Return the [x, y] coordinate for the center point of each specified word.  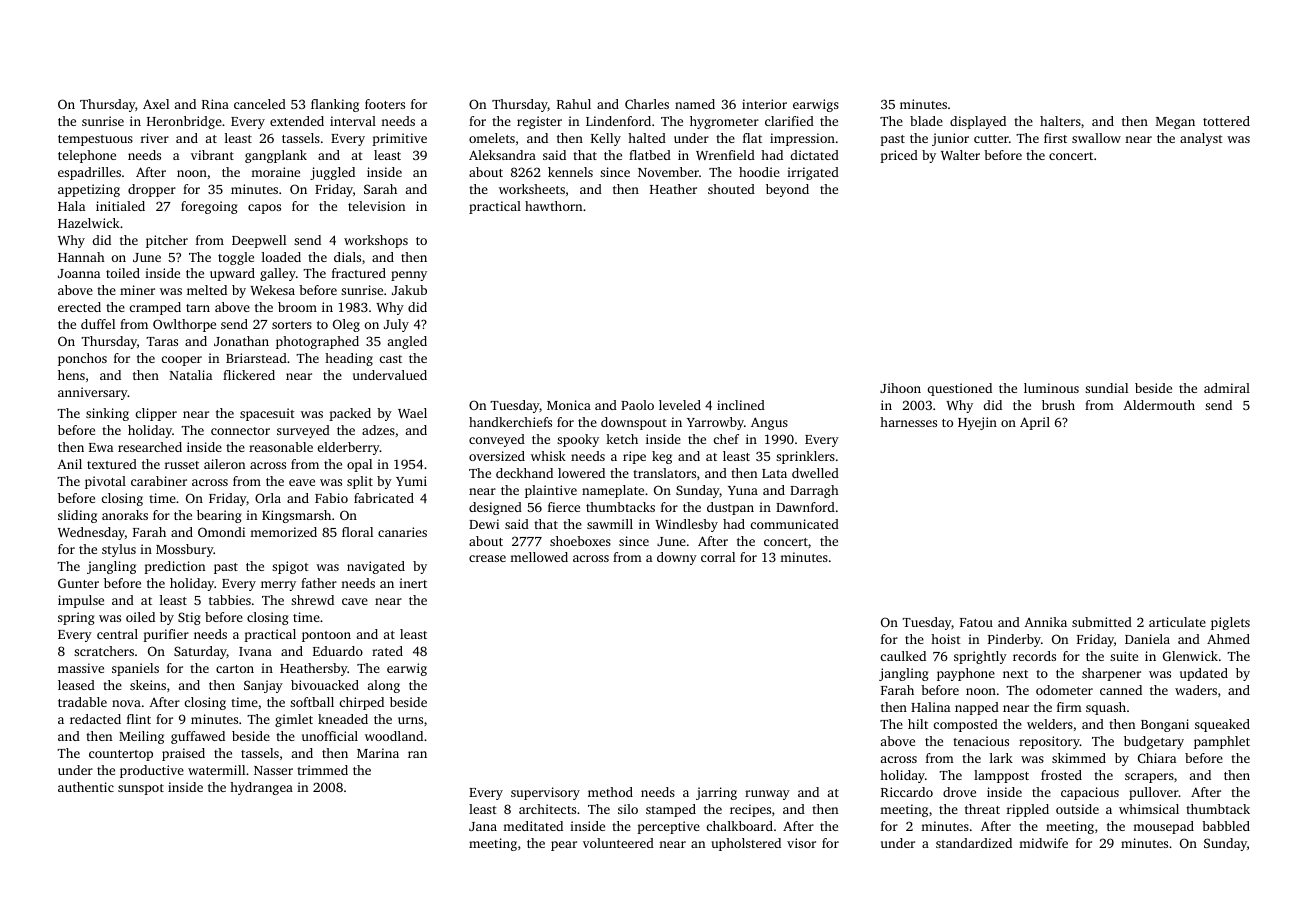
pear [564, 846]
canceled [260, 104]
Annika [1045, 622]
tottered [1226, 121]
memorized [283, 532]
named [695, 104]
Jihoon [900, 388]
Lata [774, 473]
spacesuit [267, 414]
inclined [741, 405]
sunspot [141, 789]
